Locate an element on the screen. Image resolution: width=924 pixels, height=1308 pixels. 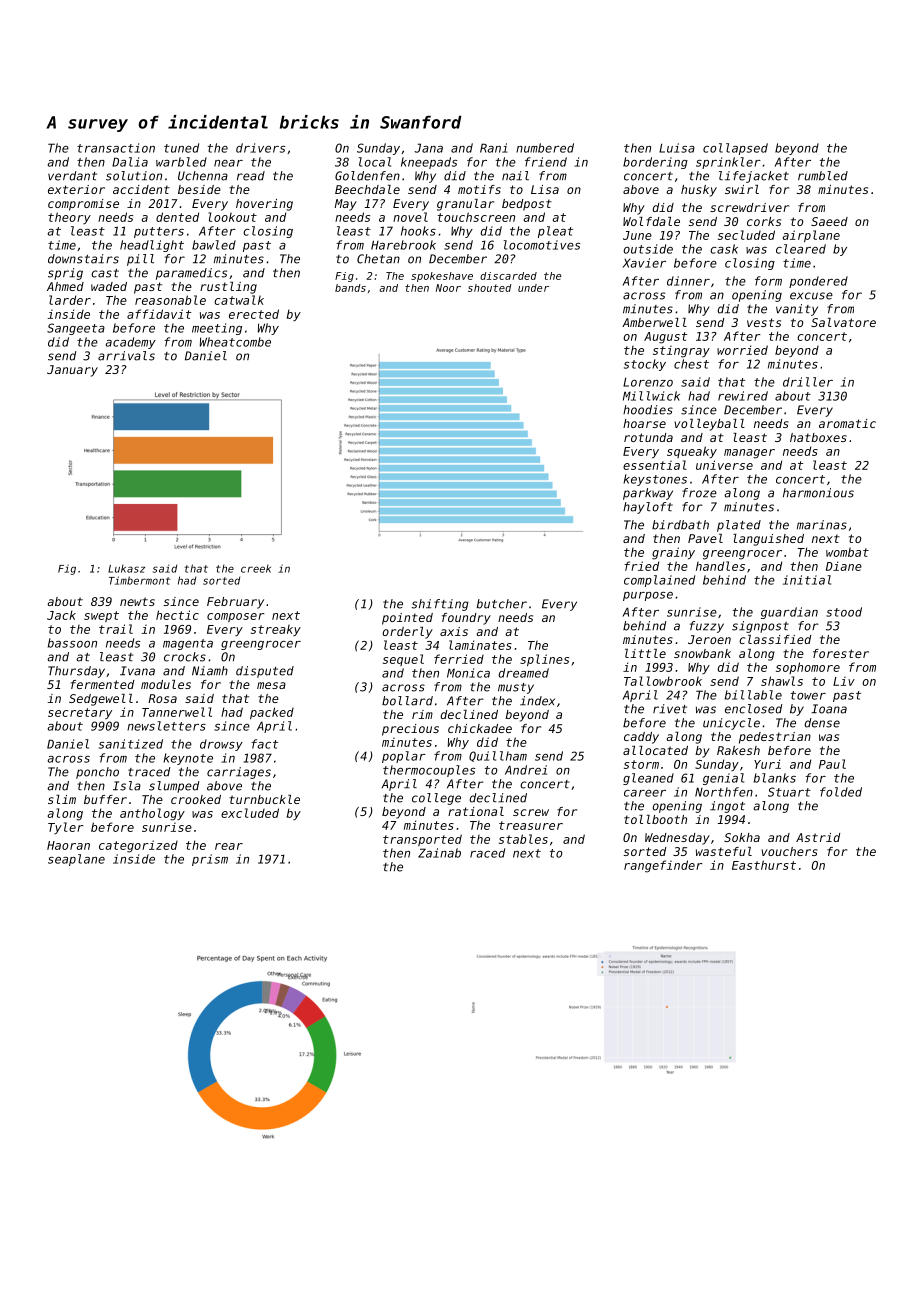
Lukasz is located at coordinates (126, 569).
